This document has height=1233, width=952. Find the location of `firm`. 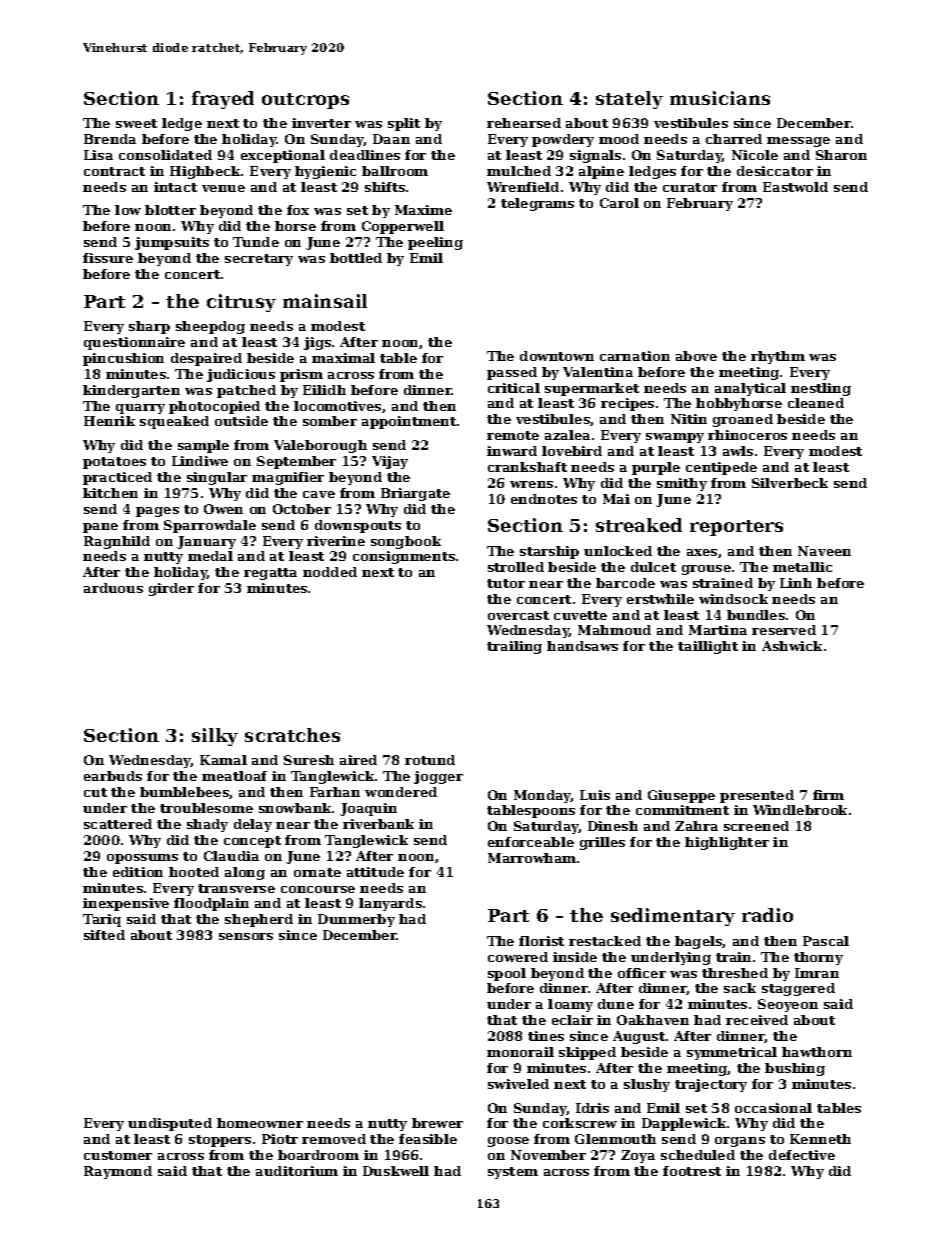

firm is located at coordinates (828, 795).
